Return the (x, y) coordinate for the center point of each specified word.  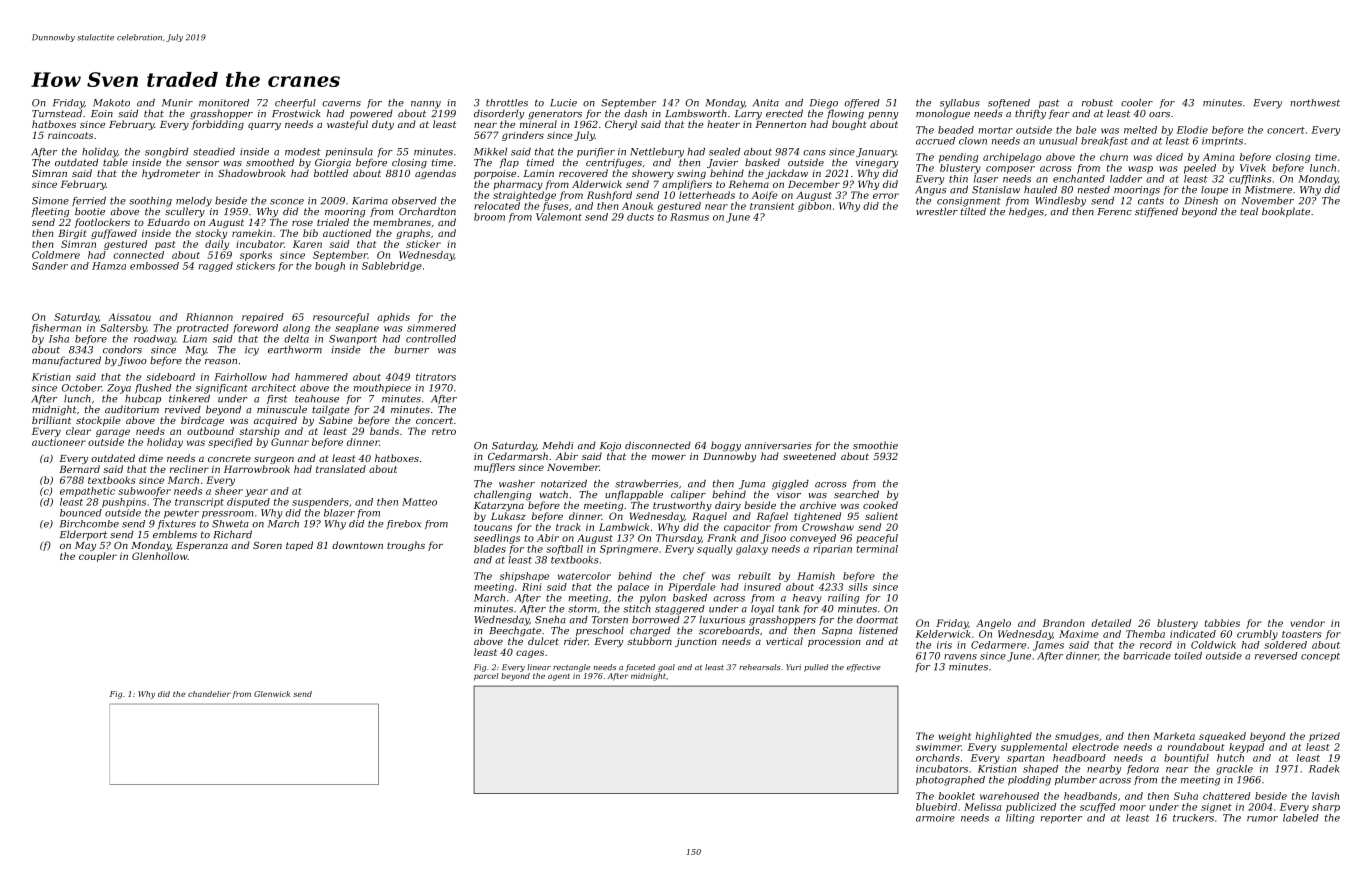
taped (299, 546)
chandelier (209, 694)
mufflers (494, 468)
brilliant (51, 420)
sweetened (809, 456)
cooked (880, 505)
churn (1114, 157)
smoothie (875, 445)
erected (784, 113)
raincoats (70, 135)
